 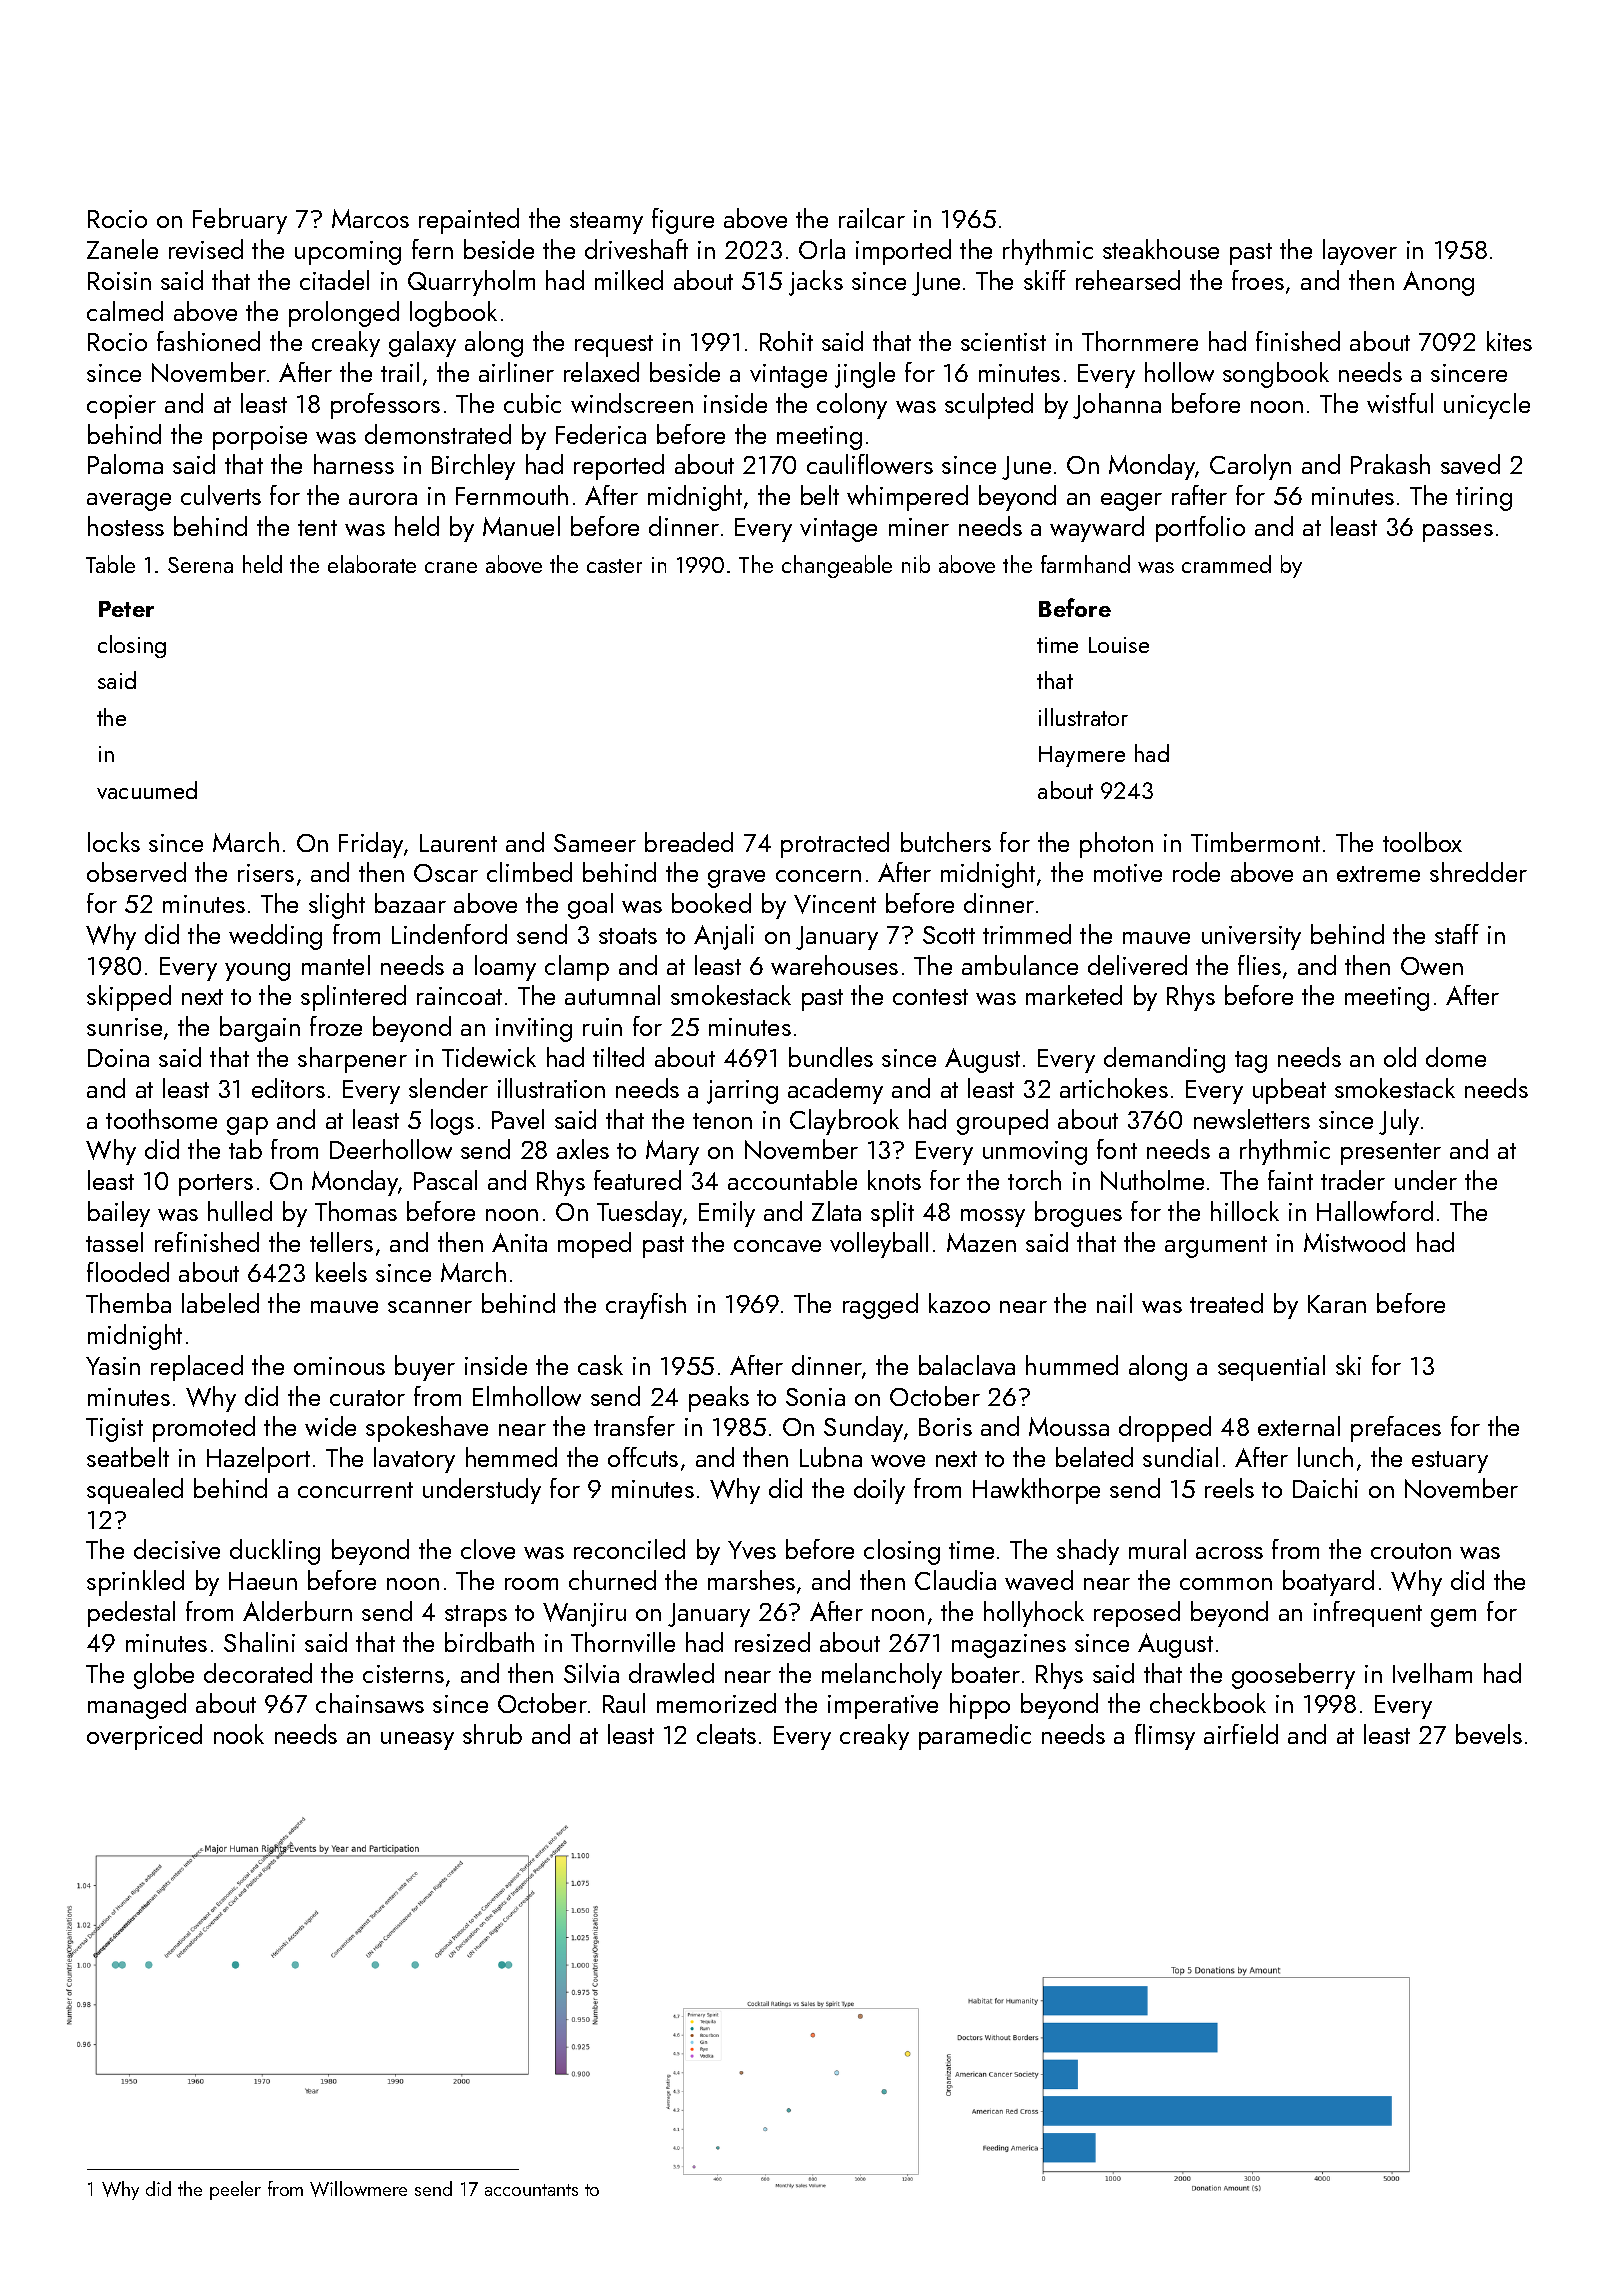 What do you see at coordinates (852, 406) in the page?
I see `colony` at bounding box center [852, 406].
